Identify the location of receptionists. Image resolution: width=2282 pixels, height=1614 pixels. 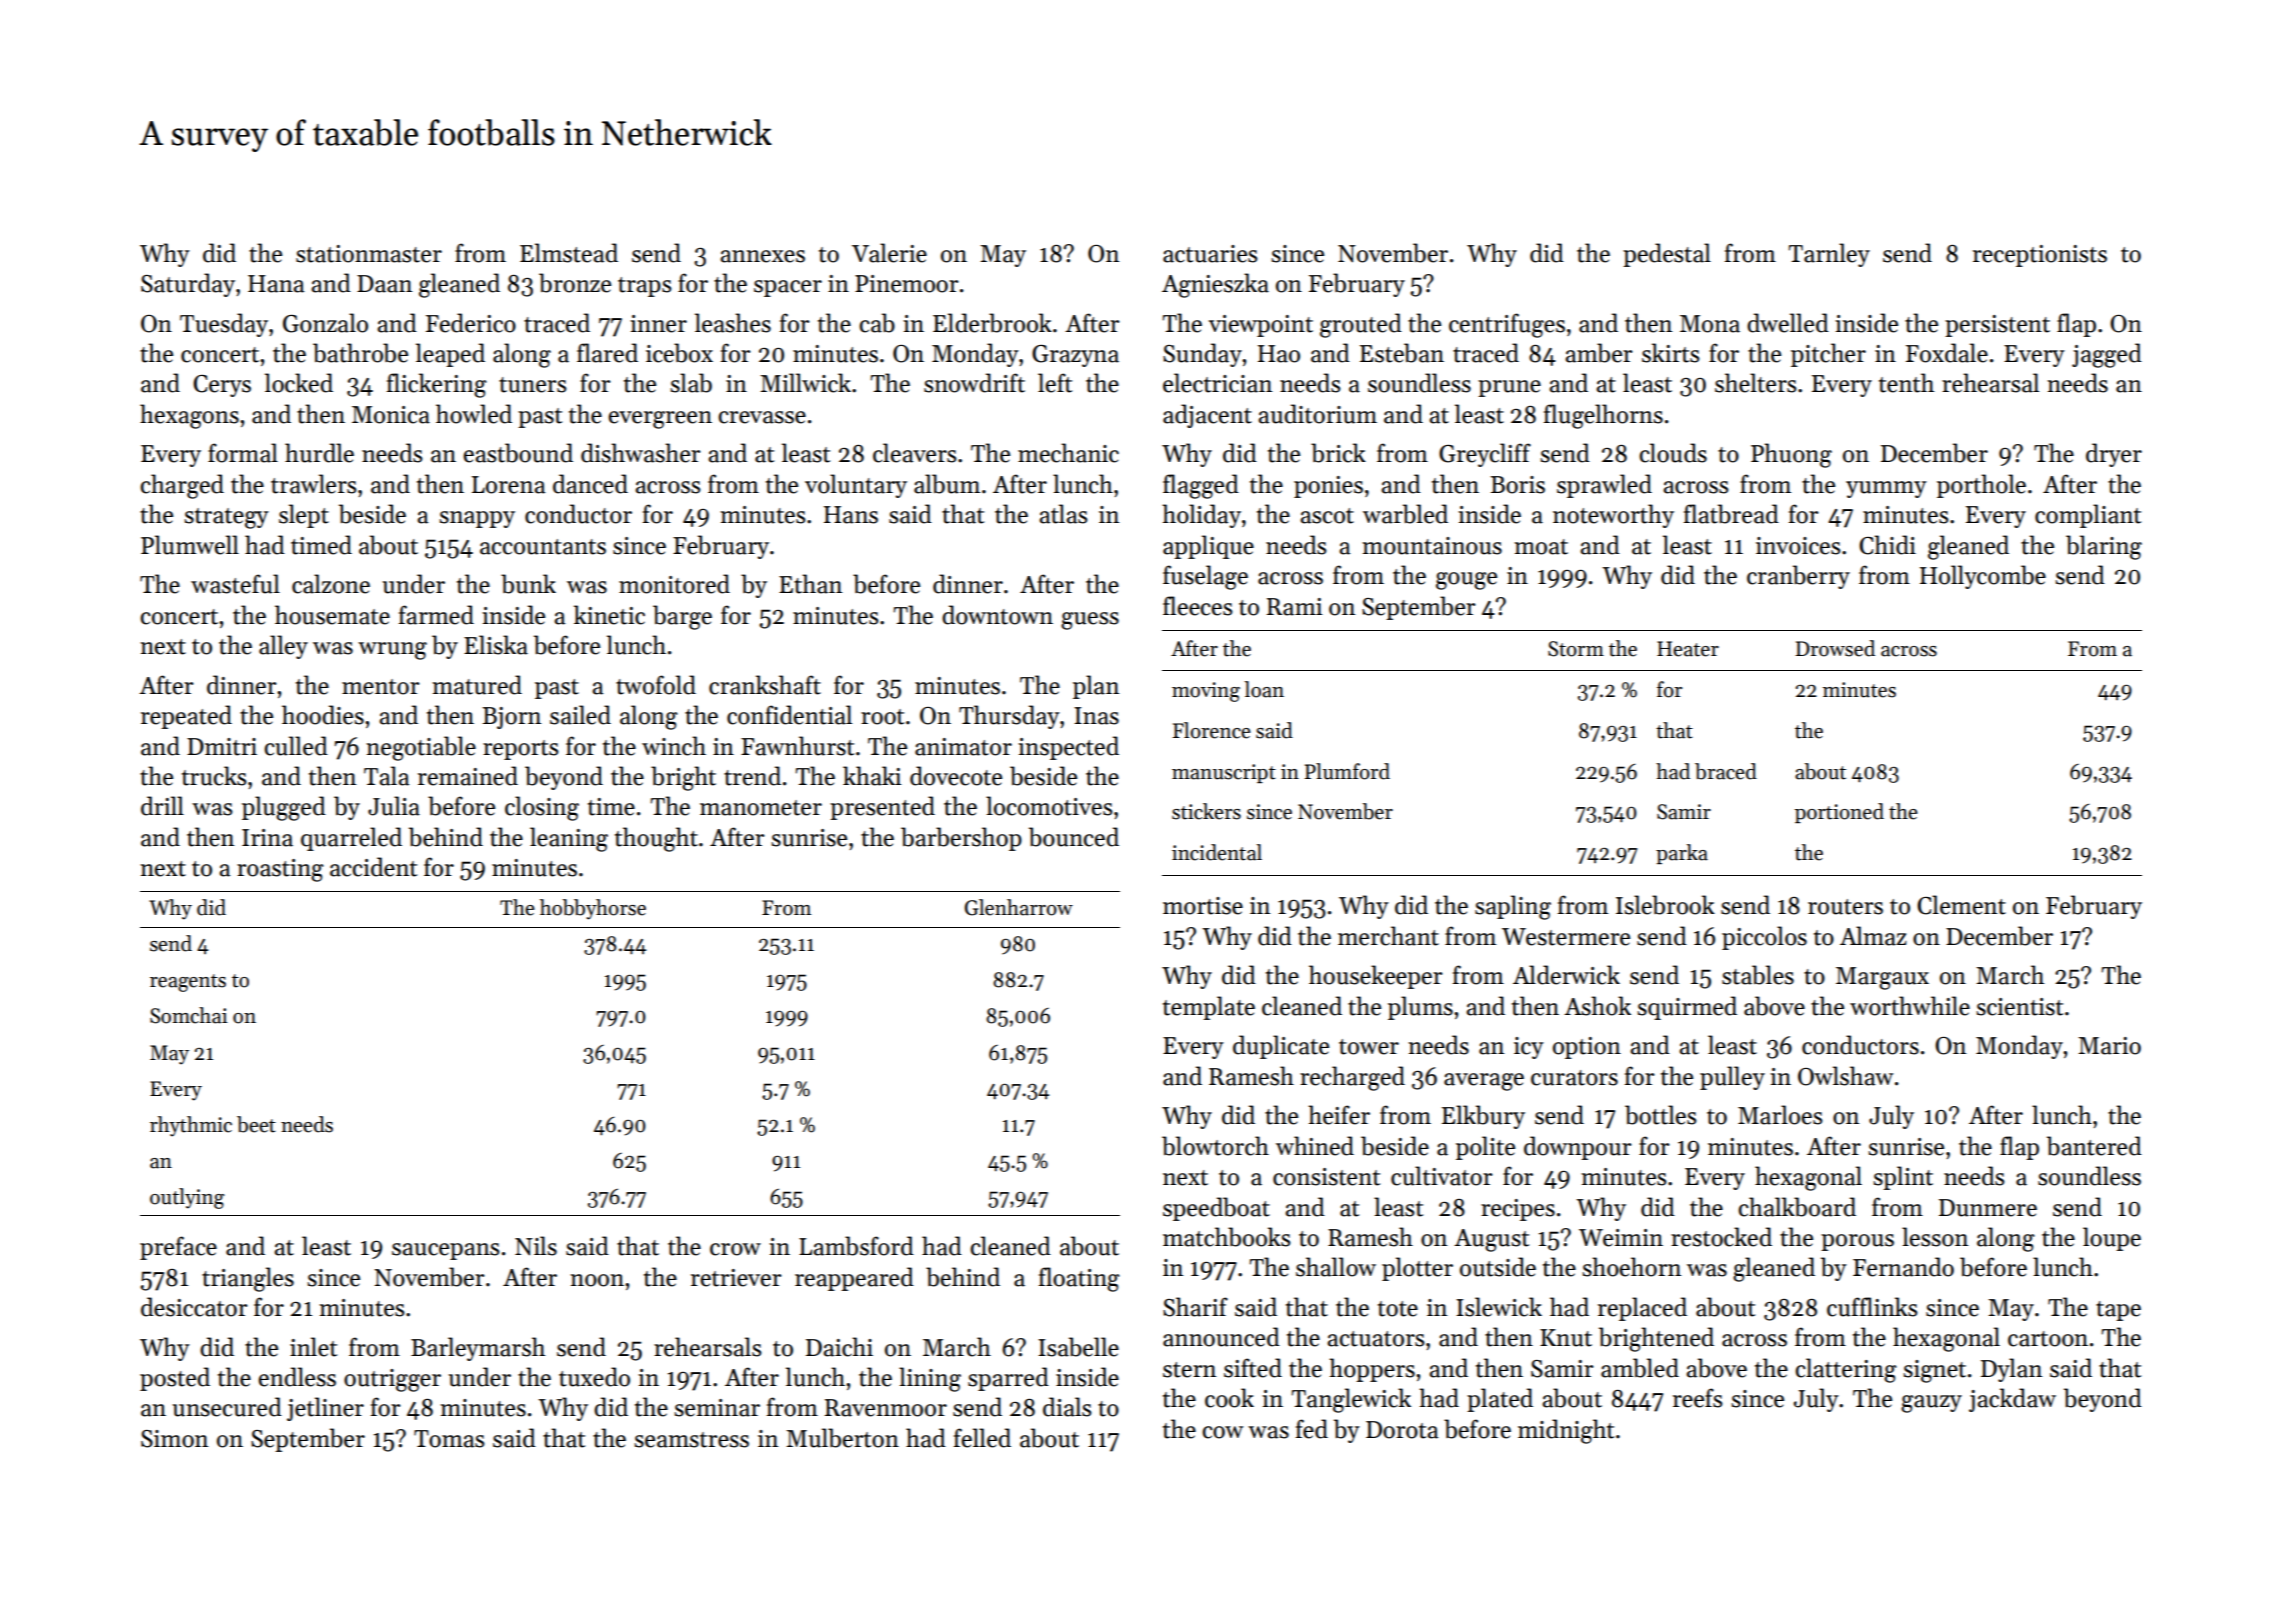
(2040, 256).
